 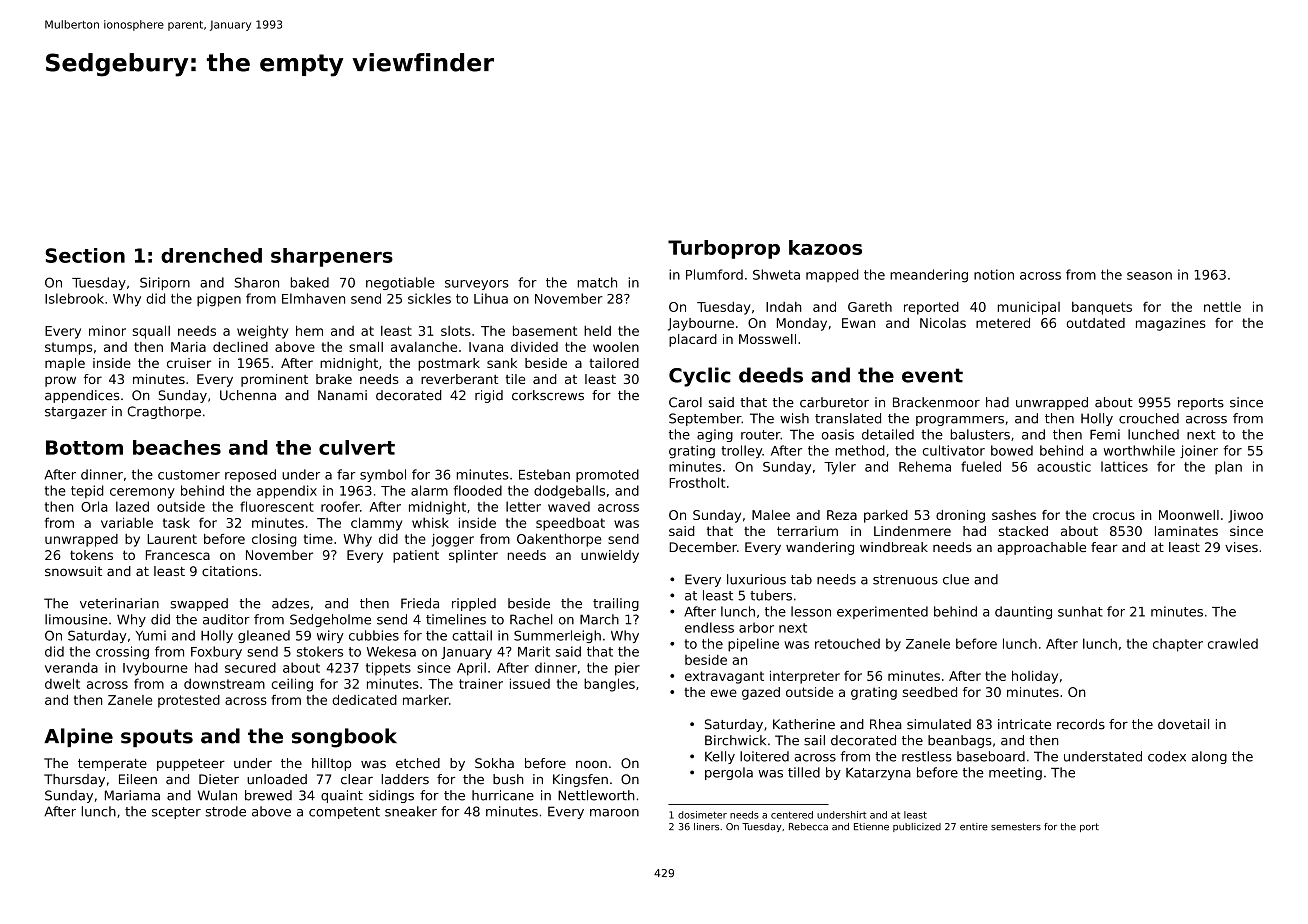 I want to click on competent, so click(x=344, y=813).
